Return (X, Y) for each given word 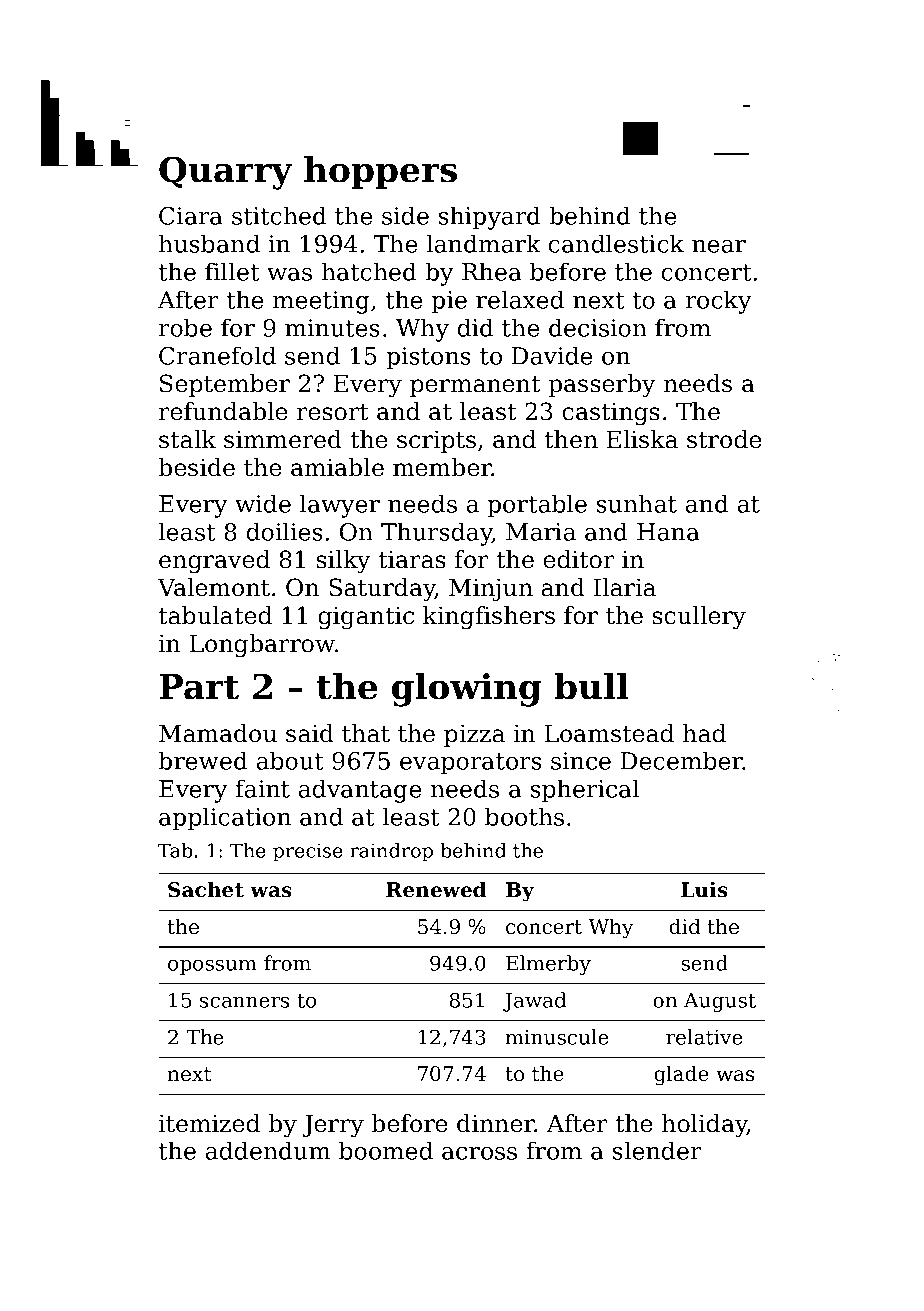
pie (449, 302)
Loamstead (609, 733)
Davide (552, 355)
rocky (718, 302)
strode (724, 439)
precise (308, 852)
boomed (386, 1150)
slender (657, 1150)
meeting (321, 302)
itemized (209, 1123)
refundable (223, 411)
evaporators (471, 764)
